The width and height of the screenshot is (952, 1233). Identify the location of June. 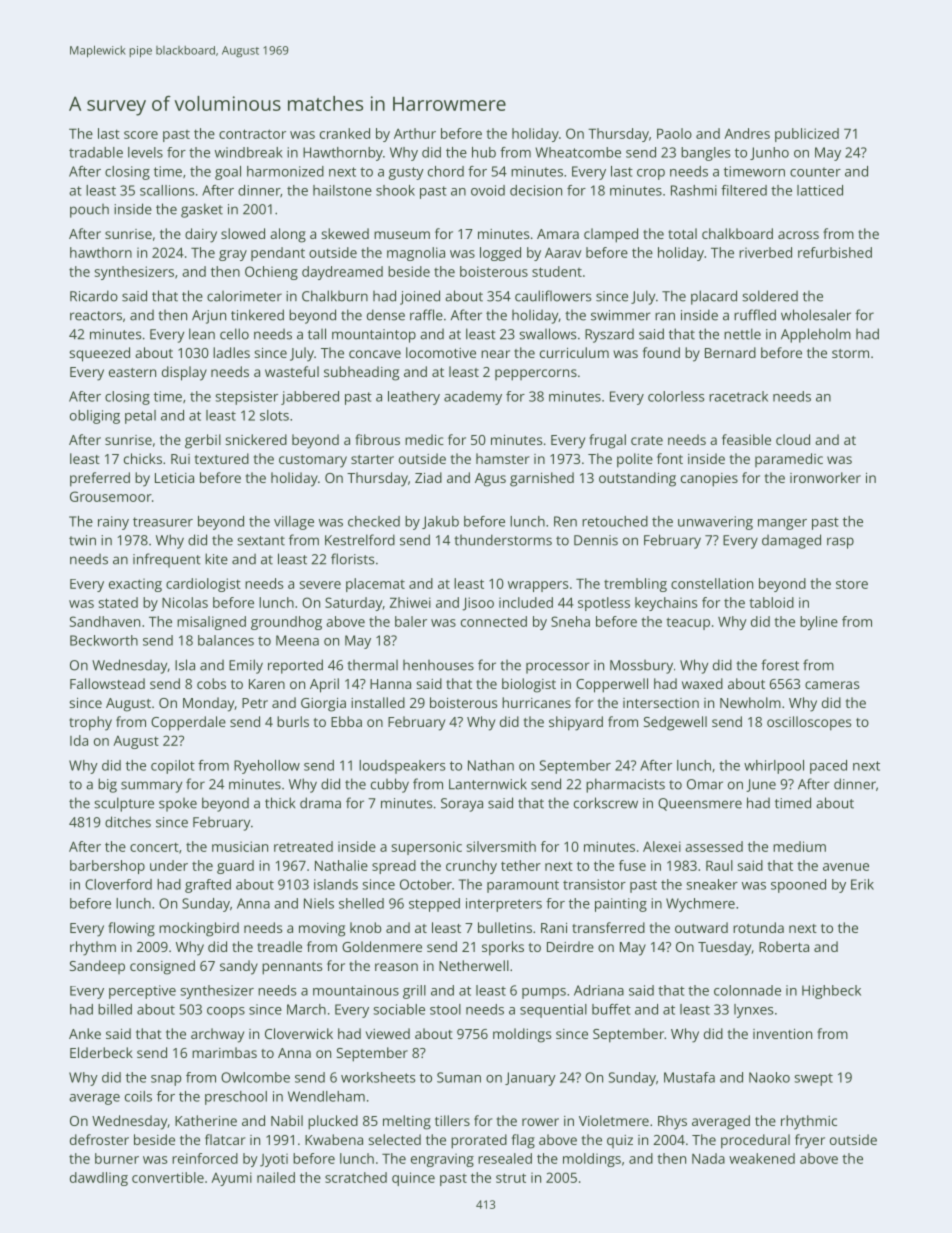
(761, 785).
